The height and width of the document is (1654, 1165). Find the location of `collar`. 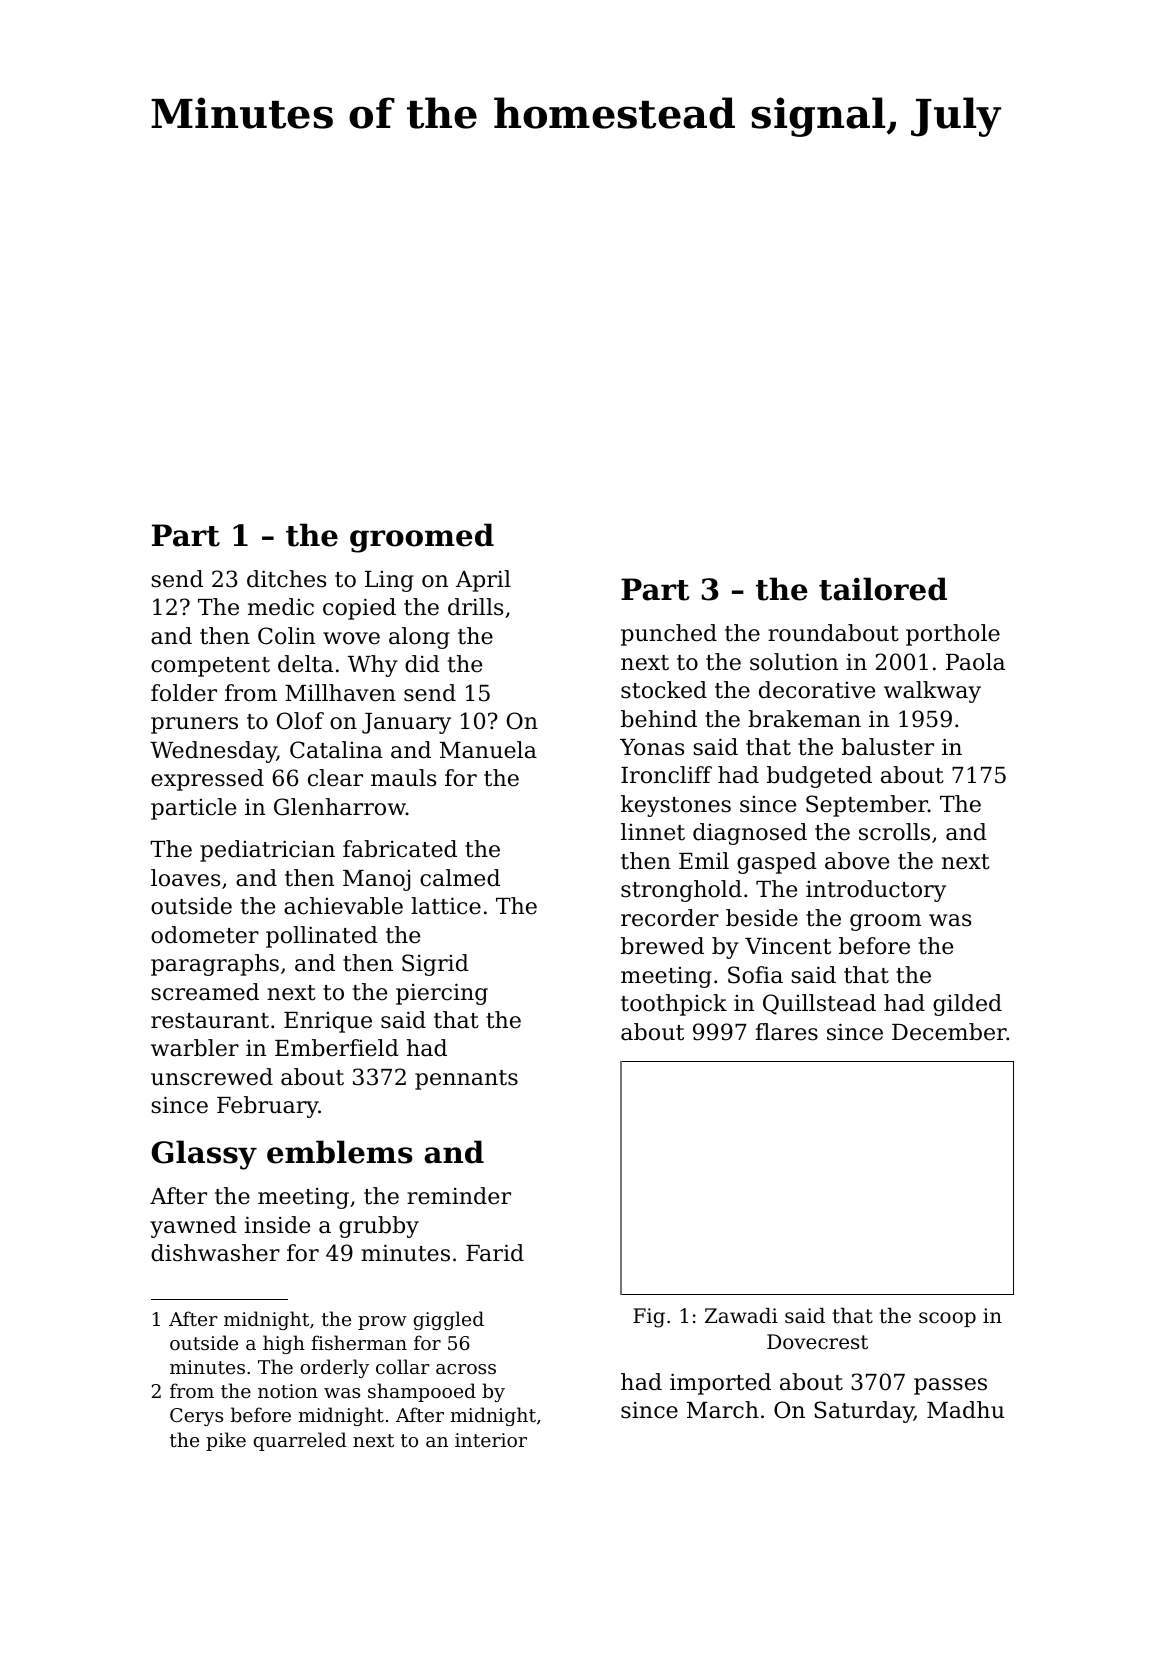

collar is located at coordinates (403, 1366).
